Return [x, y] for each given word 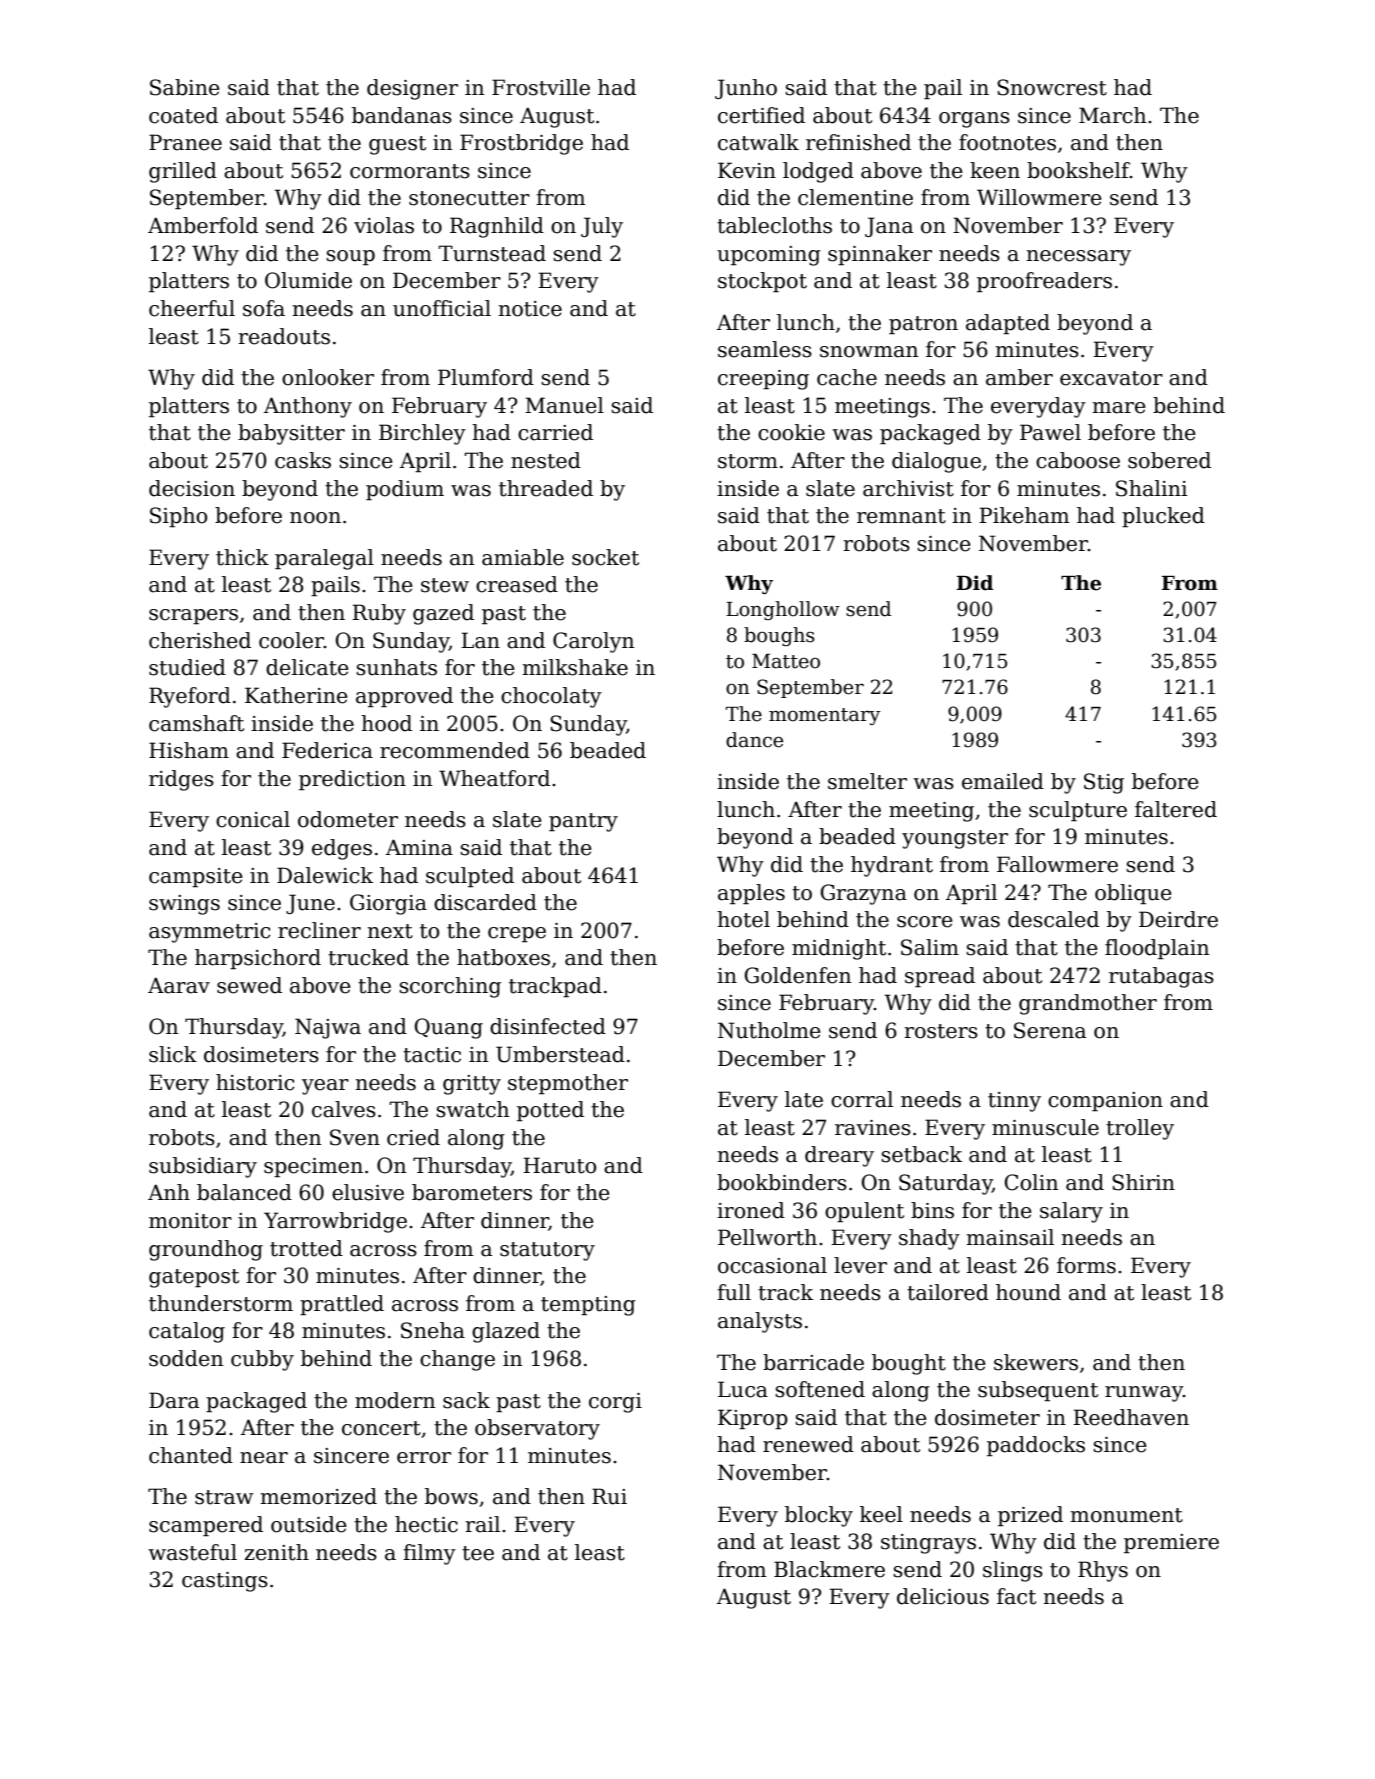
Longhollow [783, 610]
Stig [1104, 783]
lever [860, 1265]
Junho [746, 89]
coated [183, 115]
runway [1144, 1394]
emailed [1003, 781]
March [1112, 115]
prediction [352, 780]
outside [309, 1524]
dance [754, 740]
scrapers [193, 617]
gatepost [194, 1278]
